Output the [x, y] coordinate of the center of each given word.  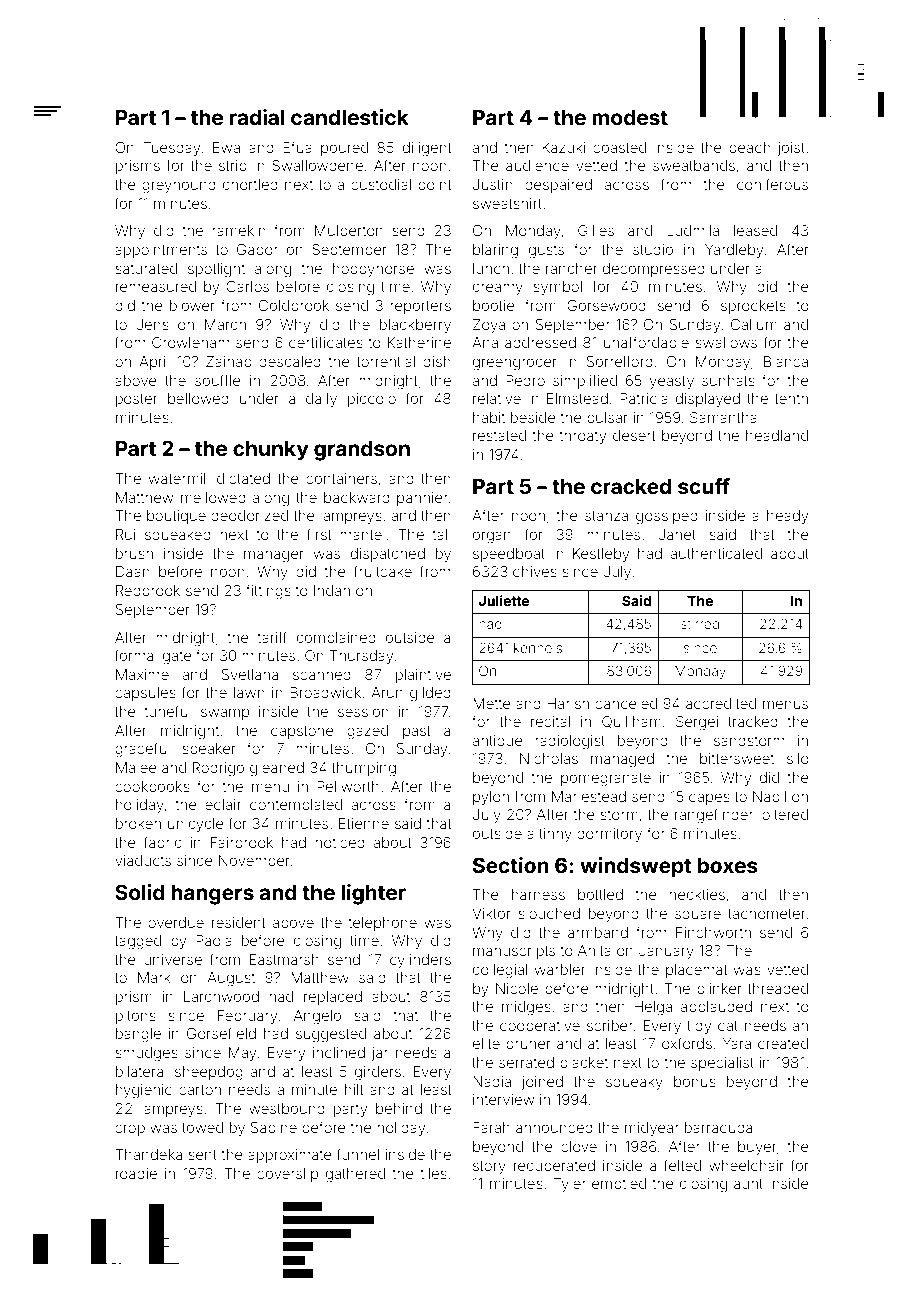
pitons [136, 1017]
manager [274, 556]
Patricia [644, 398]
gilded [430, 694]
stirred [700, 624]
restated [499, 435]
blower [192, 305]
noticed [340, 842]
